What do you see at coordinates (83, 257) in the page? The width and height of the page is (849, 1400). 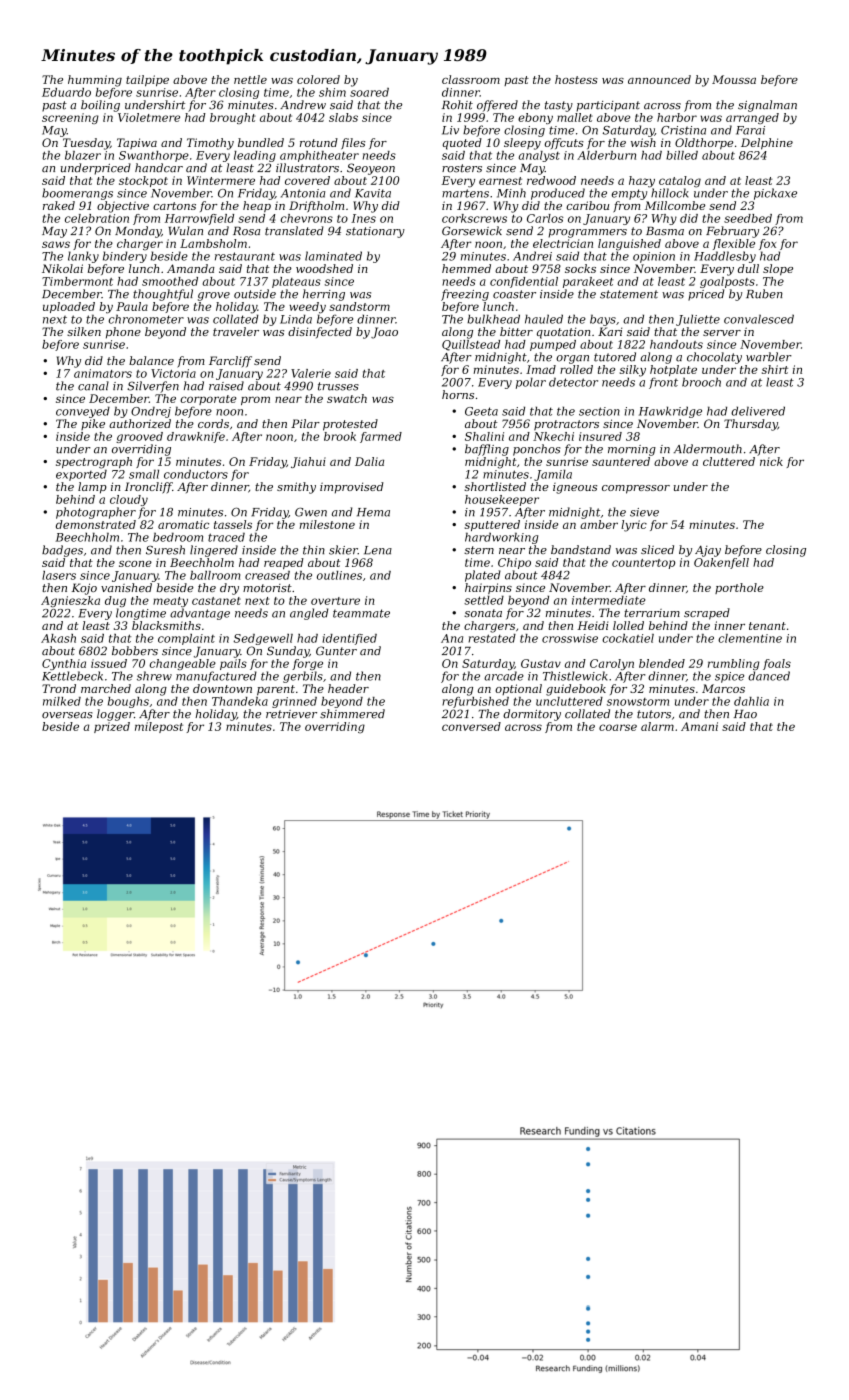 I see `lanky` at bounding box center [83, 257].
